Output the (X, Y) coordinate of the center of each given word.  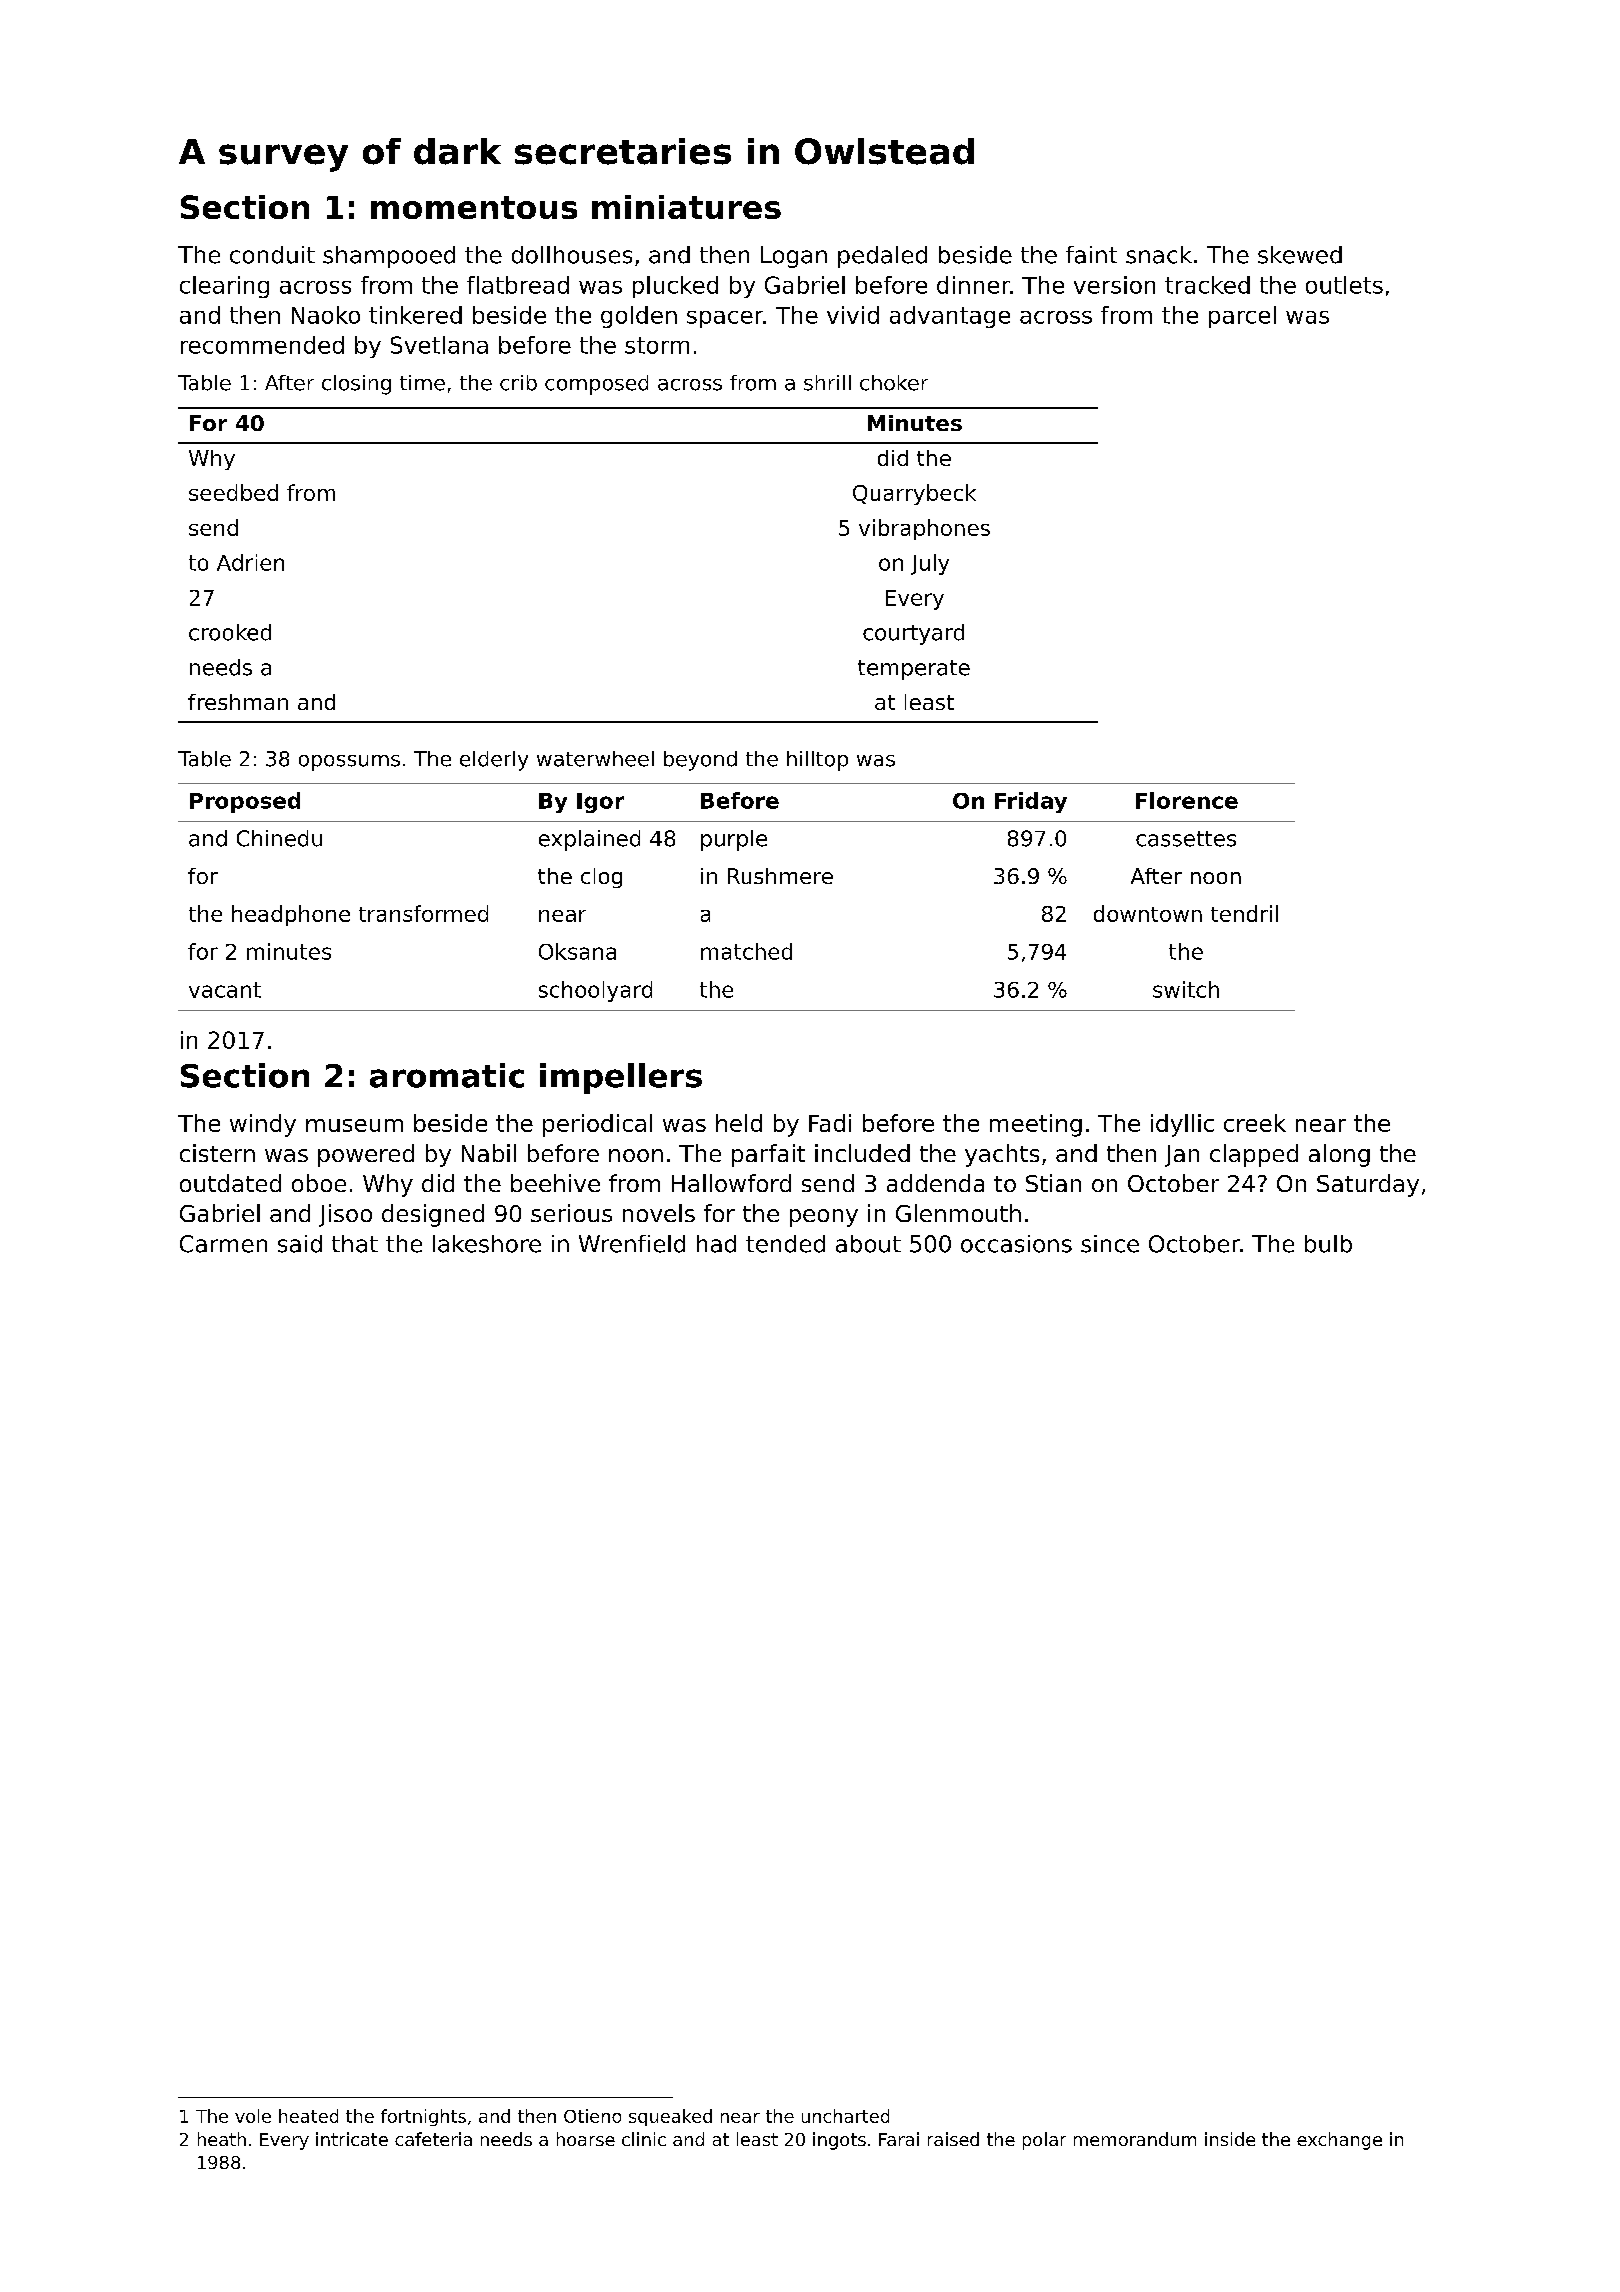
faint (1091, 255)
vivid (853, 315)
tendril (1244, 913)
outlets (1344, 285)
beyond (700, 761)
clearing (224, 287)
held (739, 1123)
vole (253, 2116)
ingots (839, 2141)
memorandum (1135, 2139)
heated (308, 2116)
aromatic (447, 1075)
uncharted (845, 2116)
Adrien (250, 562)
